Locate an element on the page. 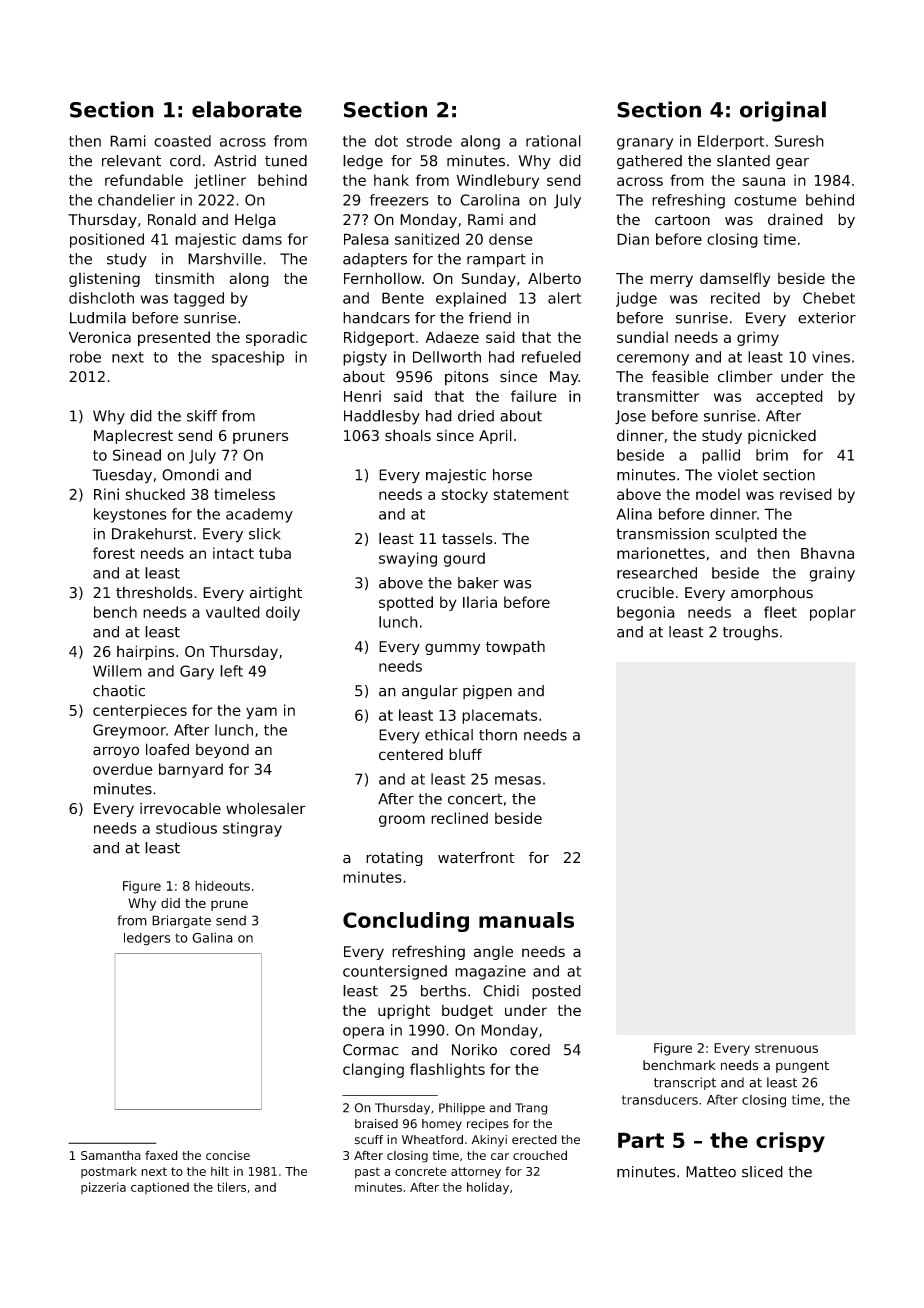 The width and height of the page is (924, 1308). jetliner is located at coordinates (220, 181).
